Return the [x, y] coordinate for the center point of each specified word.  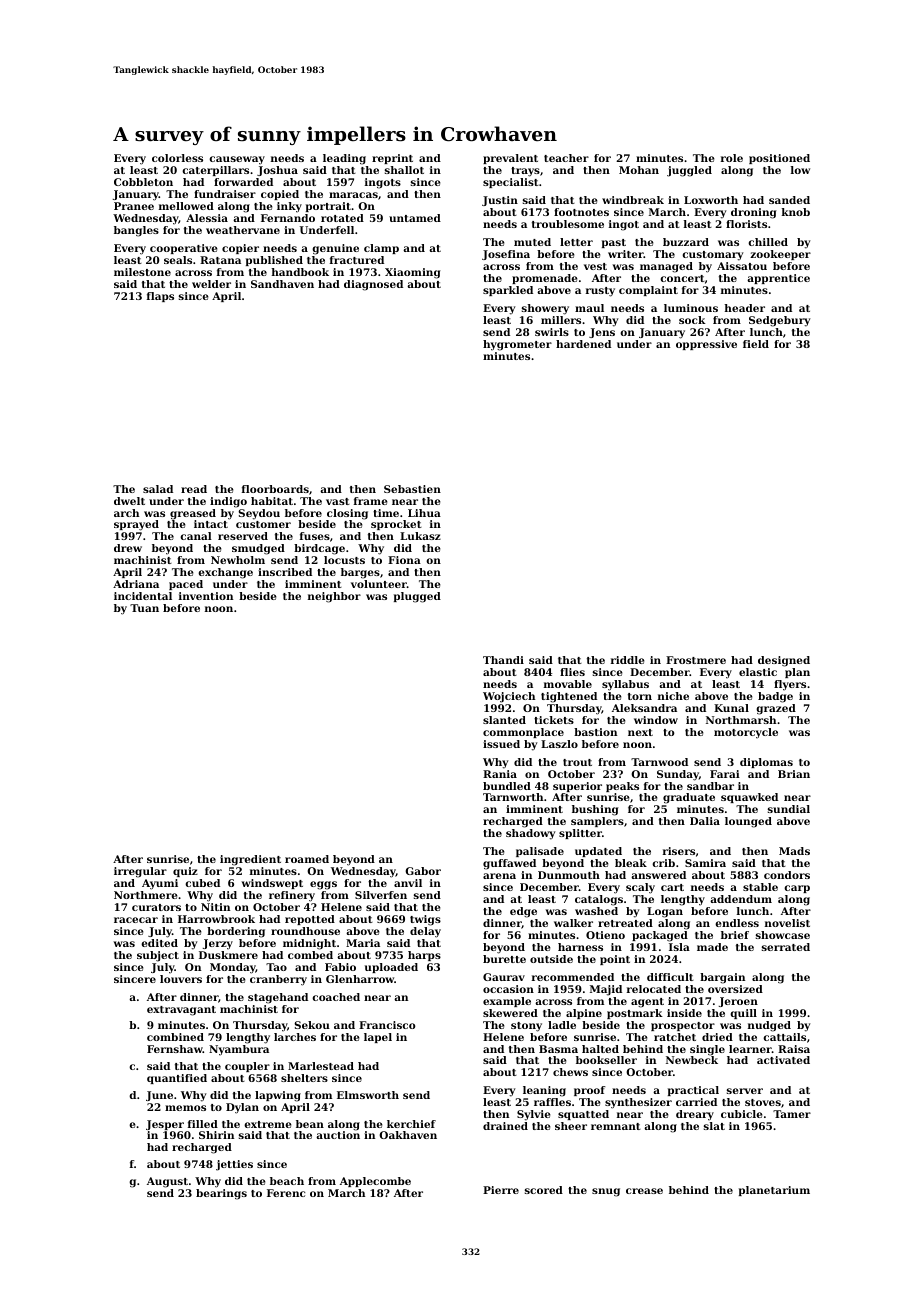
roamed [307, 859]
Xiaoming [413, 273]
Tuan [144, 608]
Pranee [134, 206]
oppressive [706, 345]
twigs [425, 920]
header [744, 308]
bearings [221, 1194]
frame [371, 501]
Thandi [503, 660]
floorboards [275, 489]
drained [505, 1126]
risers [679, 851]
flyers [790, 685]
